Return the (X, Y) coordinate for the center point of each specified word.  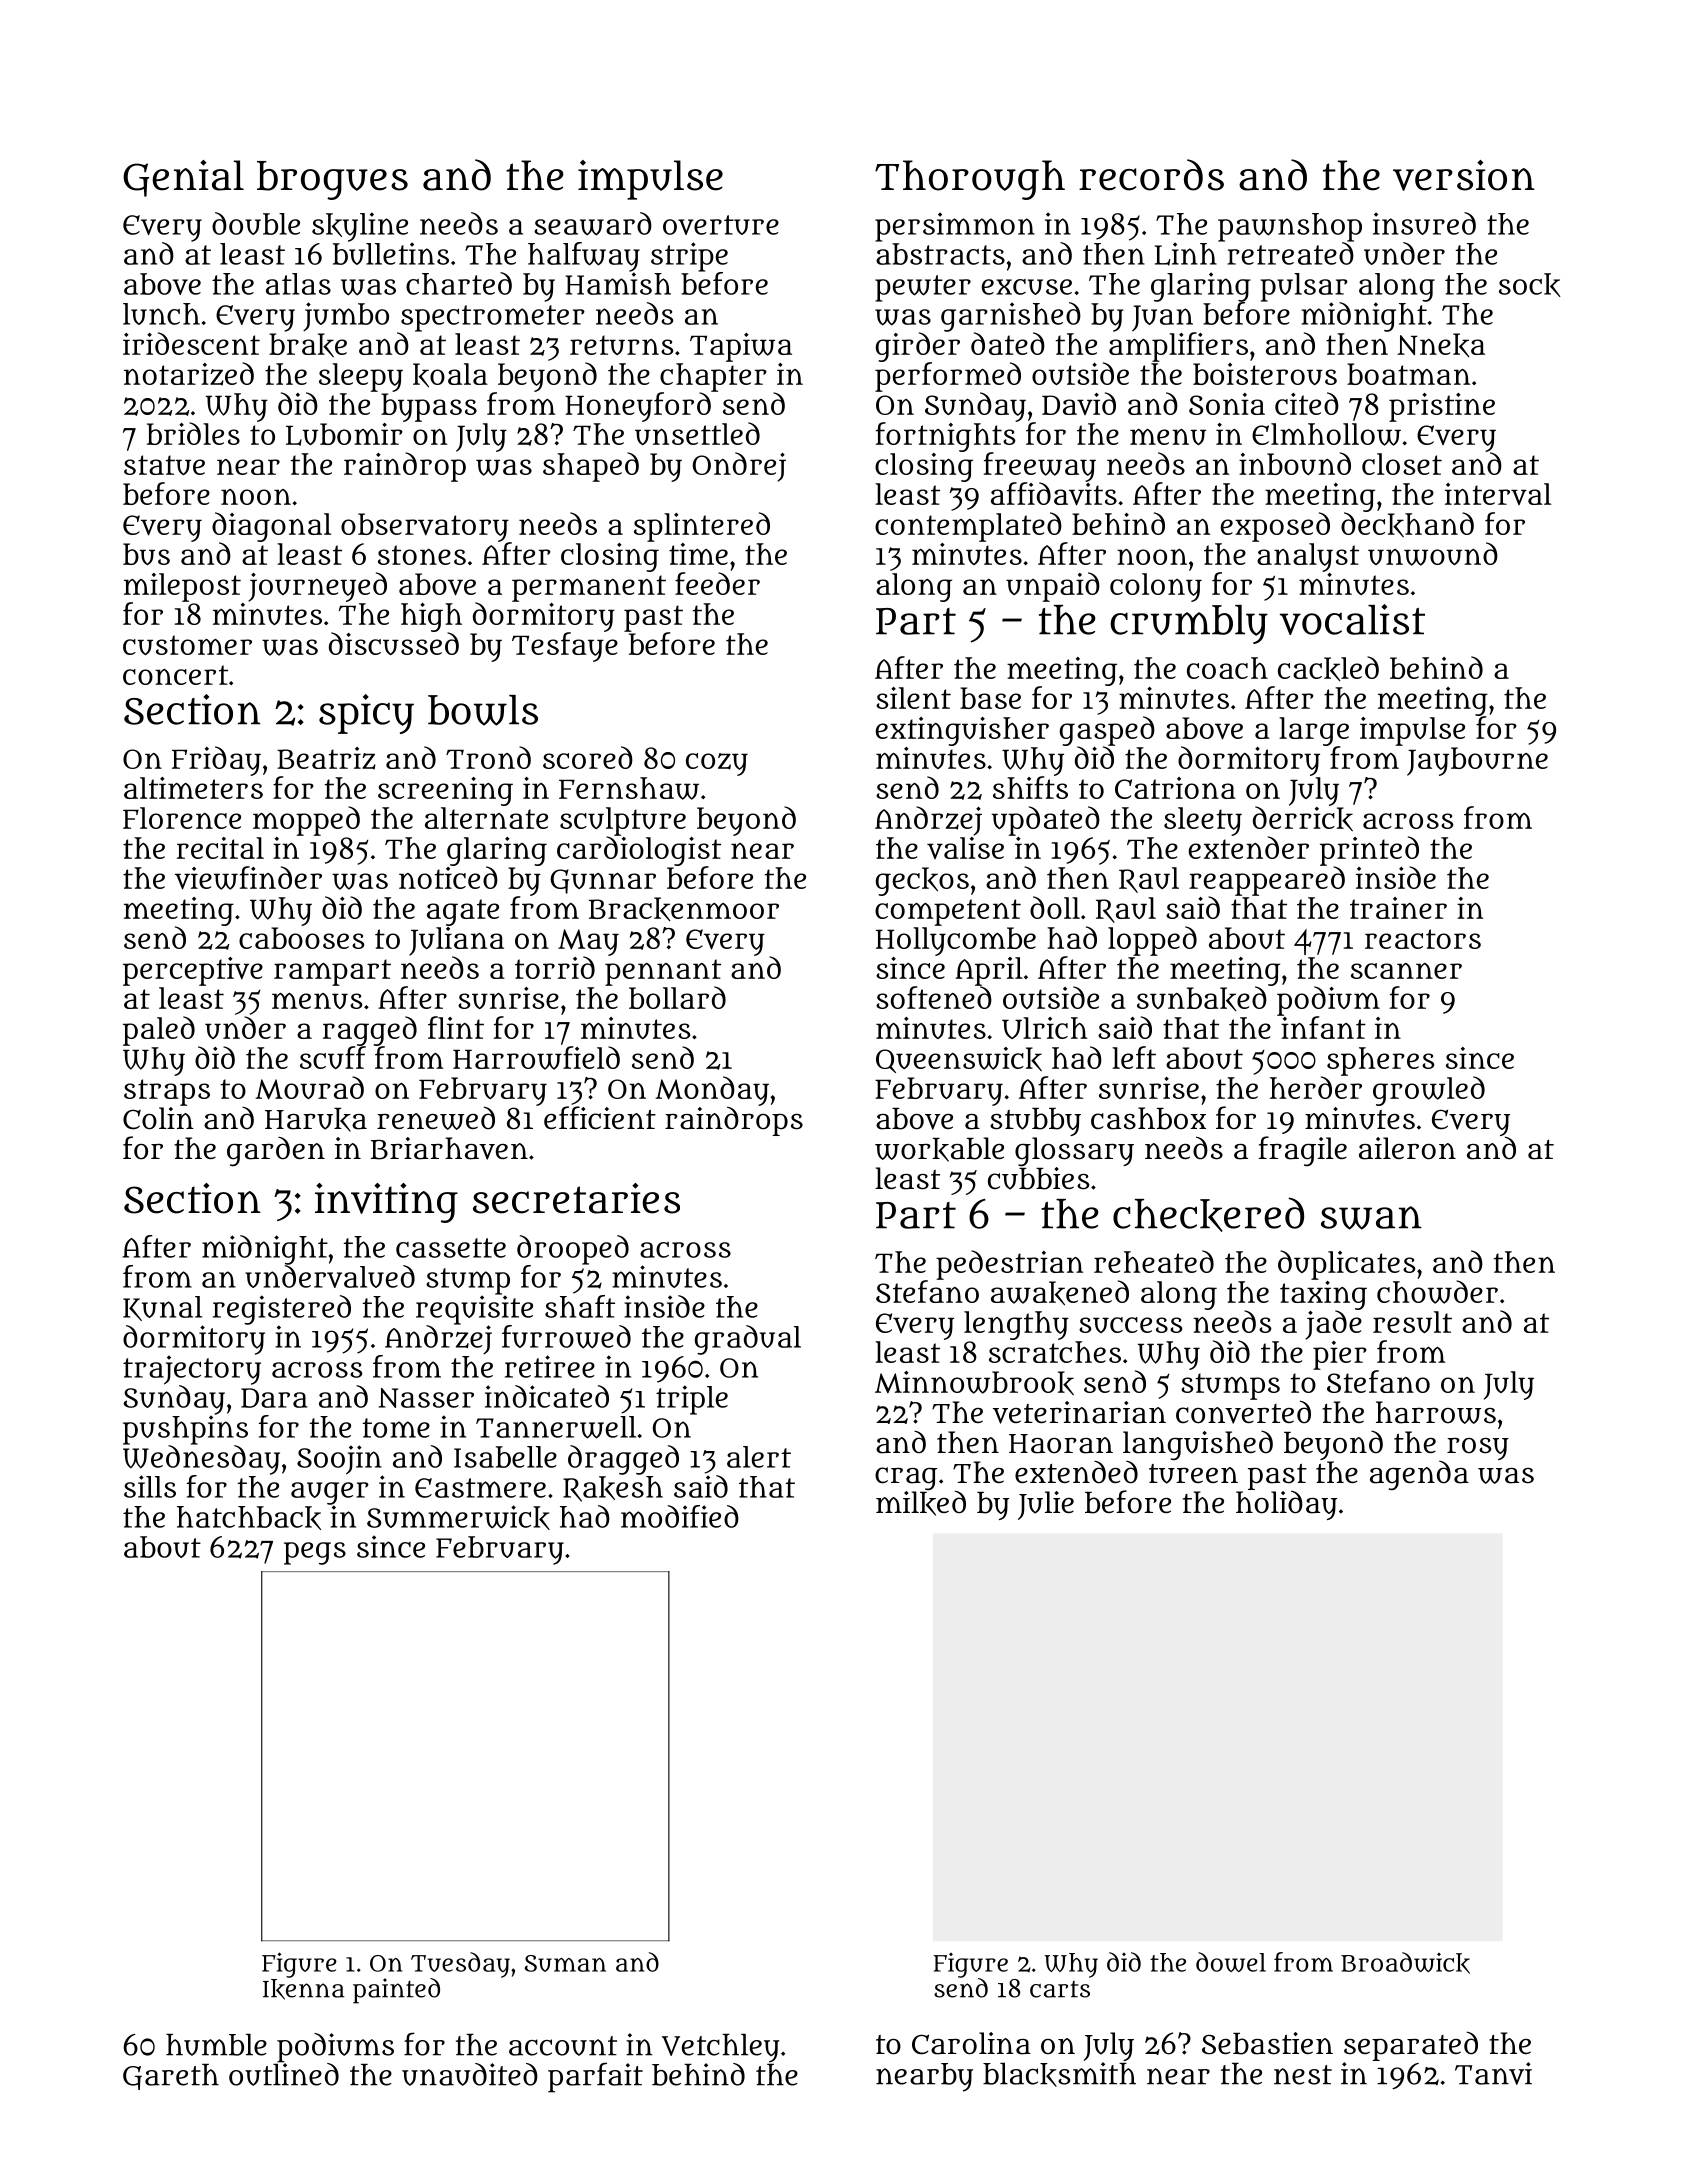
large (1314, 731)
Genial (183, 178)
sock (1530, 285)
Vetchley (721, 2048)
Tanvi (1493, 2073)
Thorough (970, 180)
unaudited (470, 2074)
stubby (1035, 1122)
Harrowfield (536, 1058)
